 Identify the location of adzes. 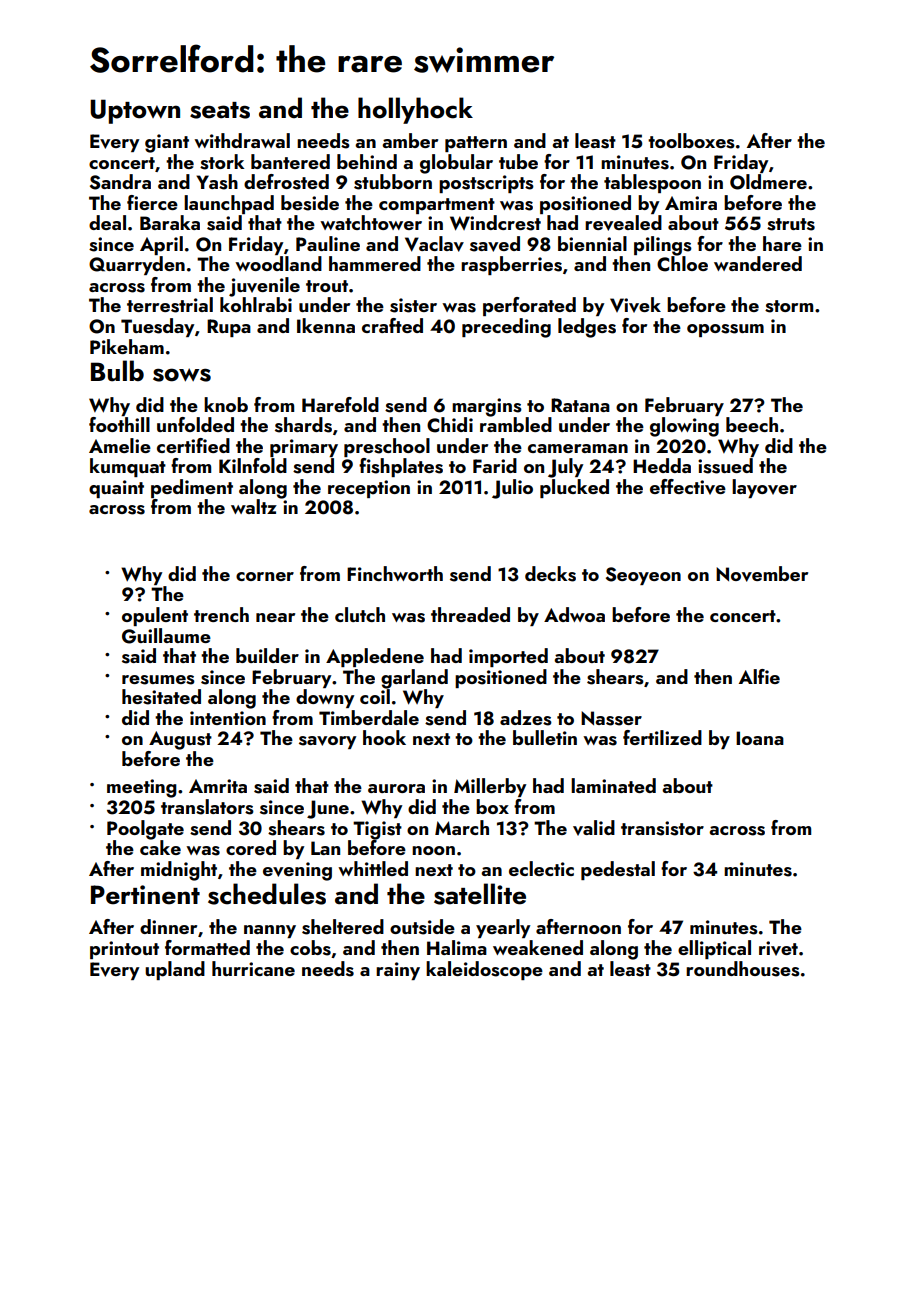
(526, 718).
